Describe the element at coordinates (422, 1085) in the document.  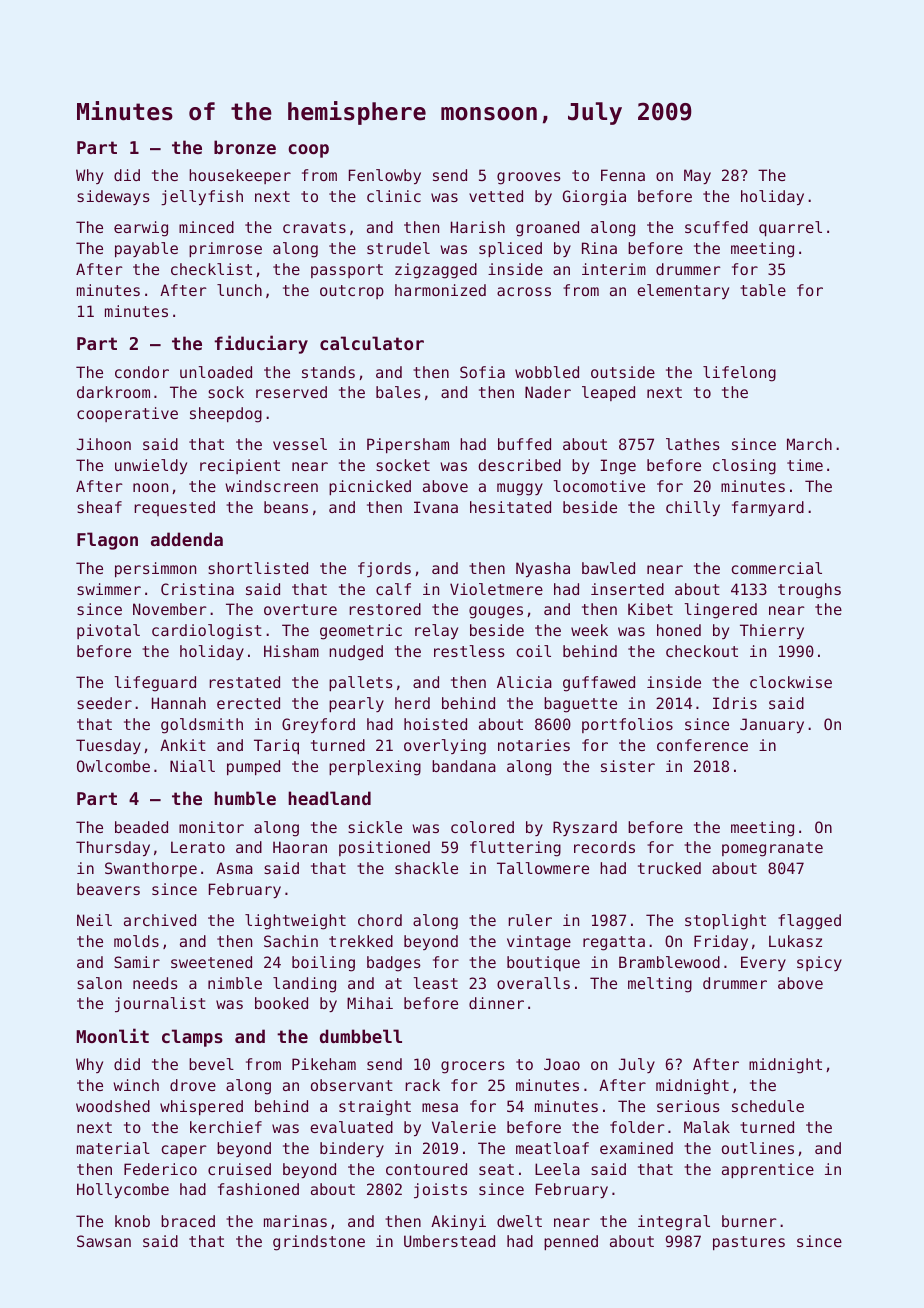
I see `rack` at that location.
